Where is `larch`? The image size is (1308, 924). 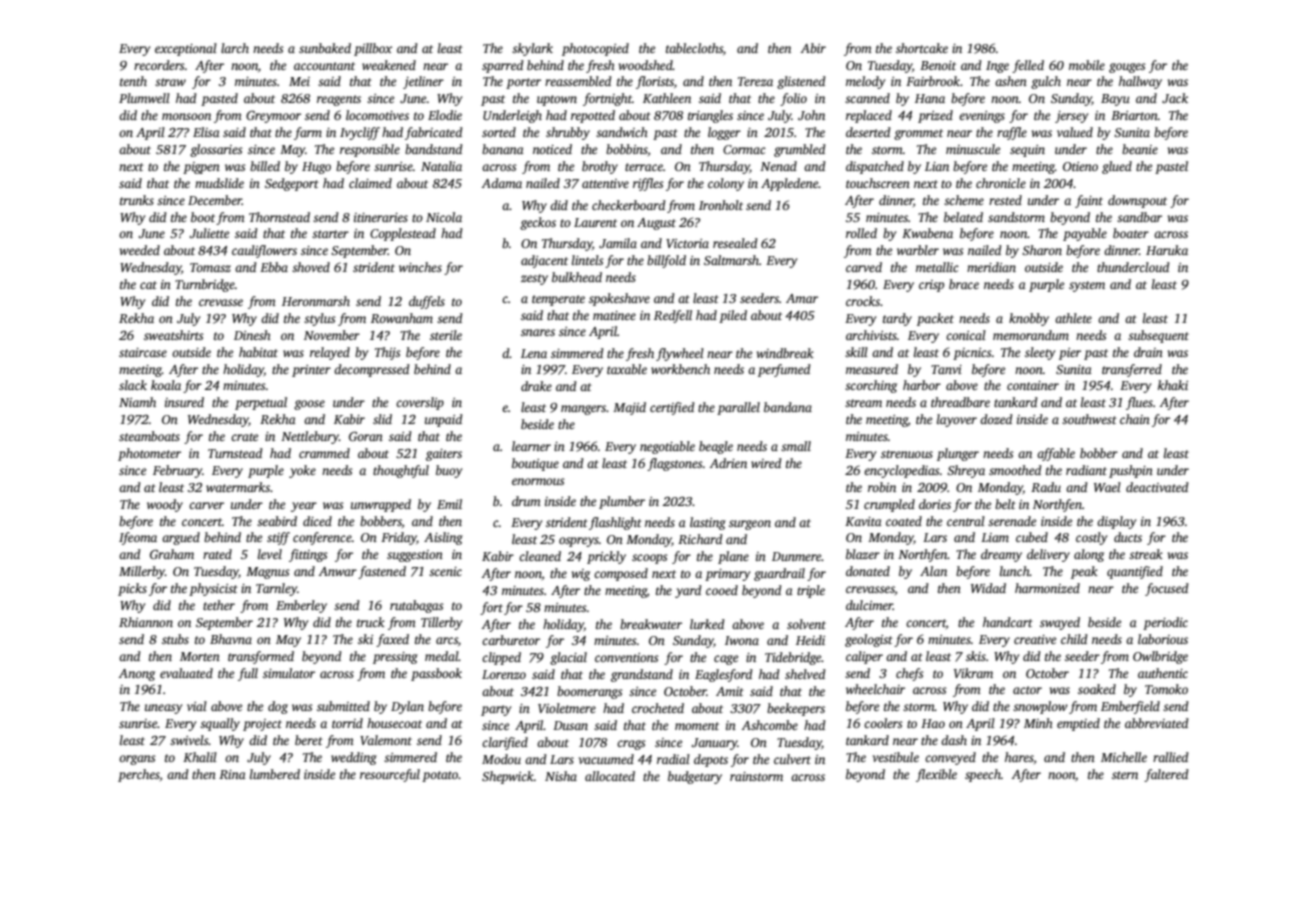 larch is located at coordinates (235, 48).
